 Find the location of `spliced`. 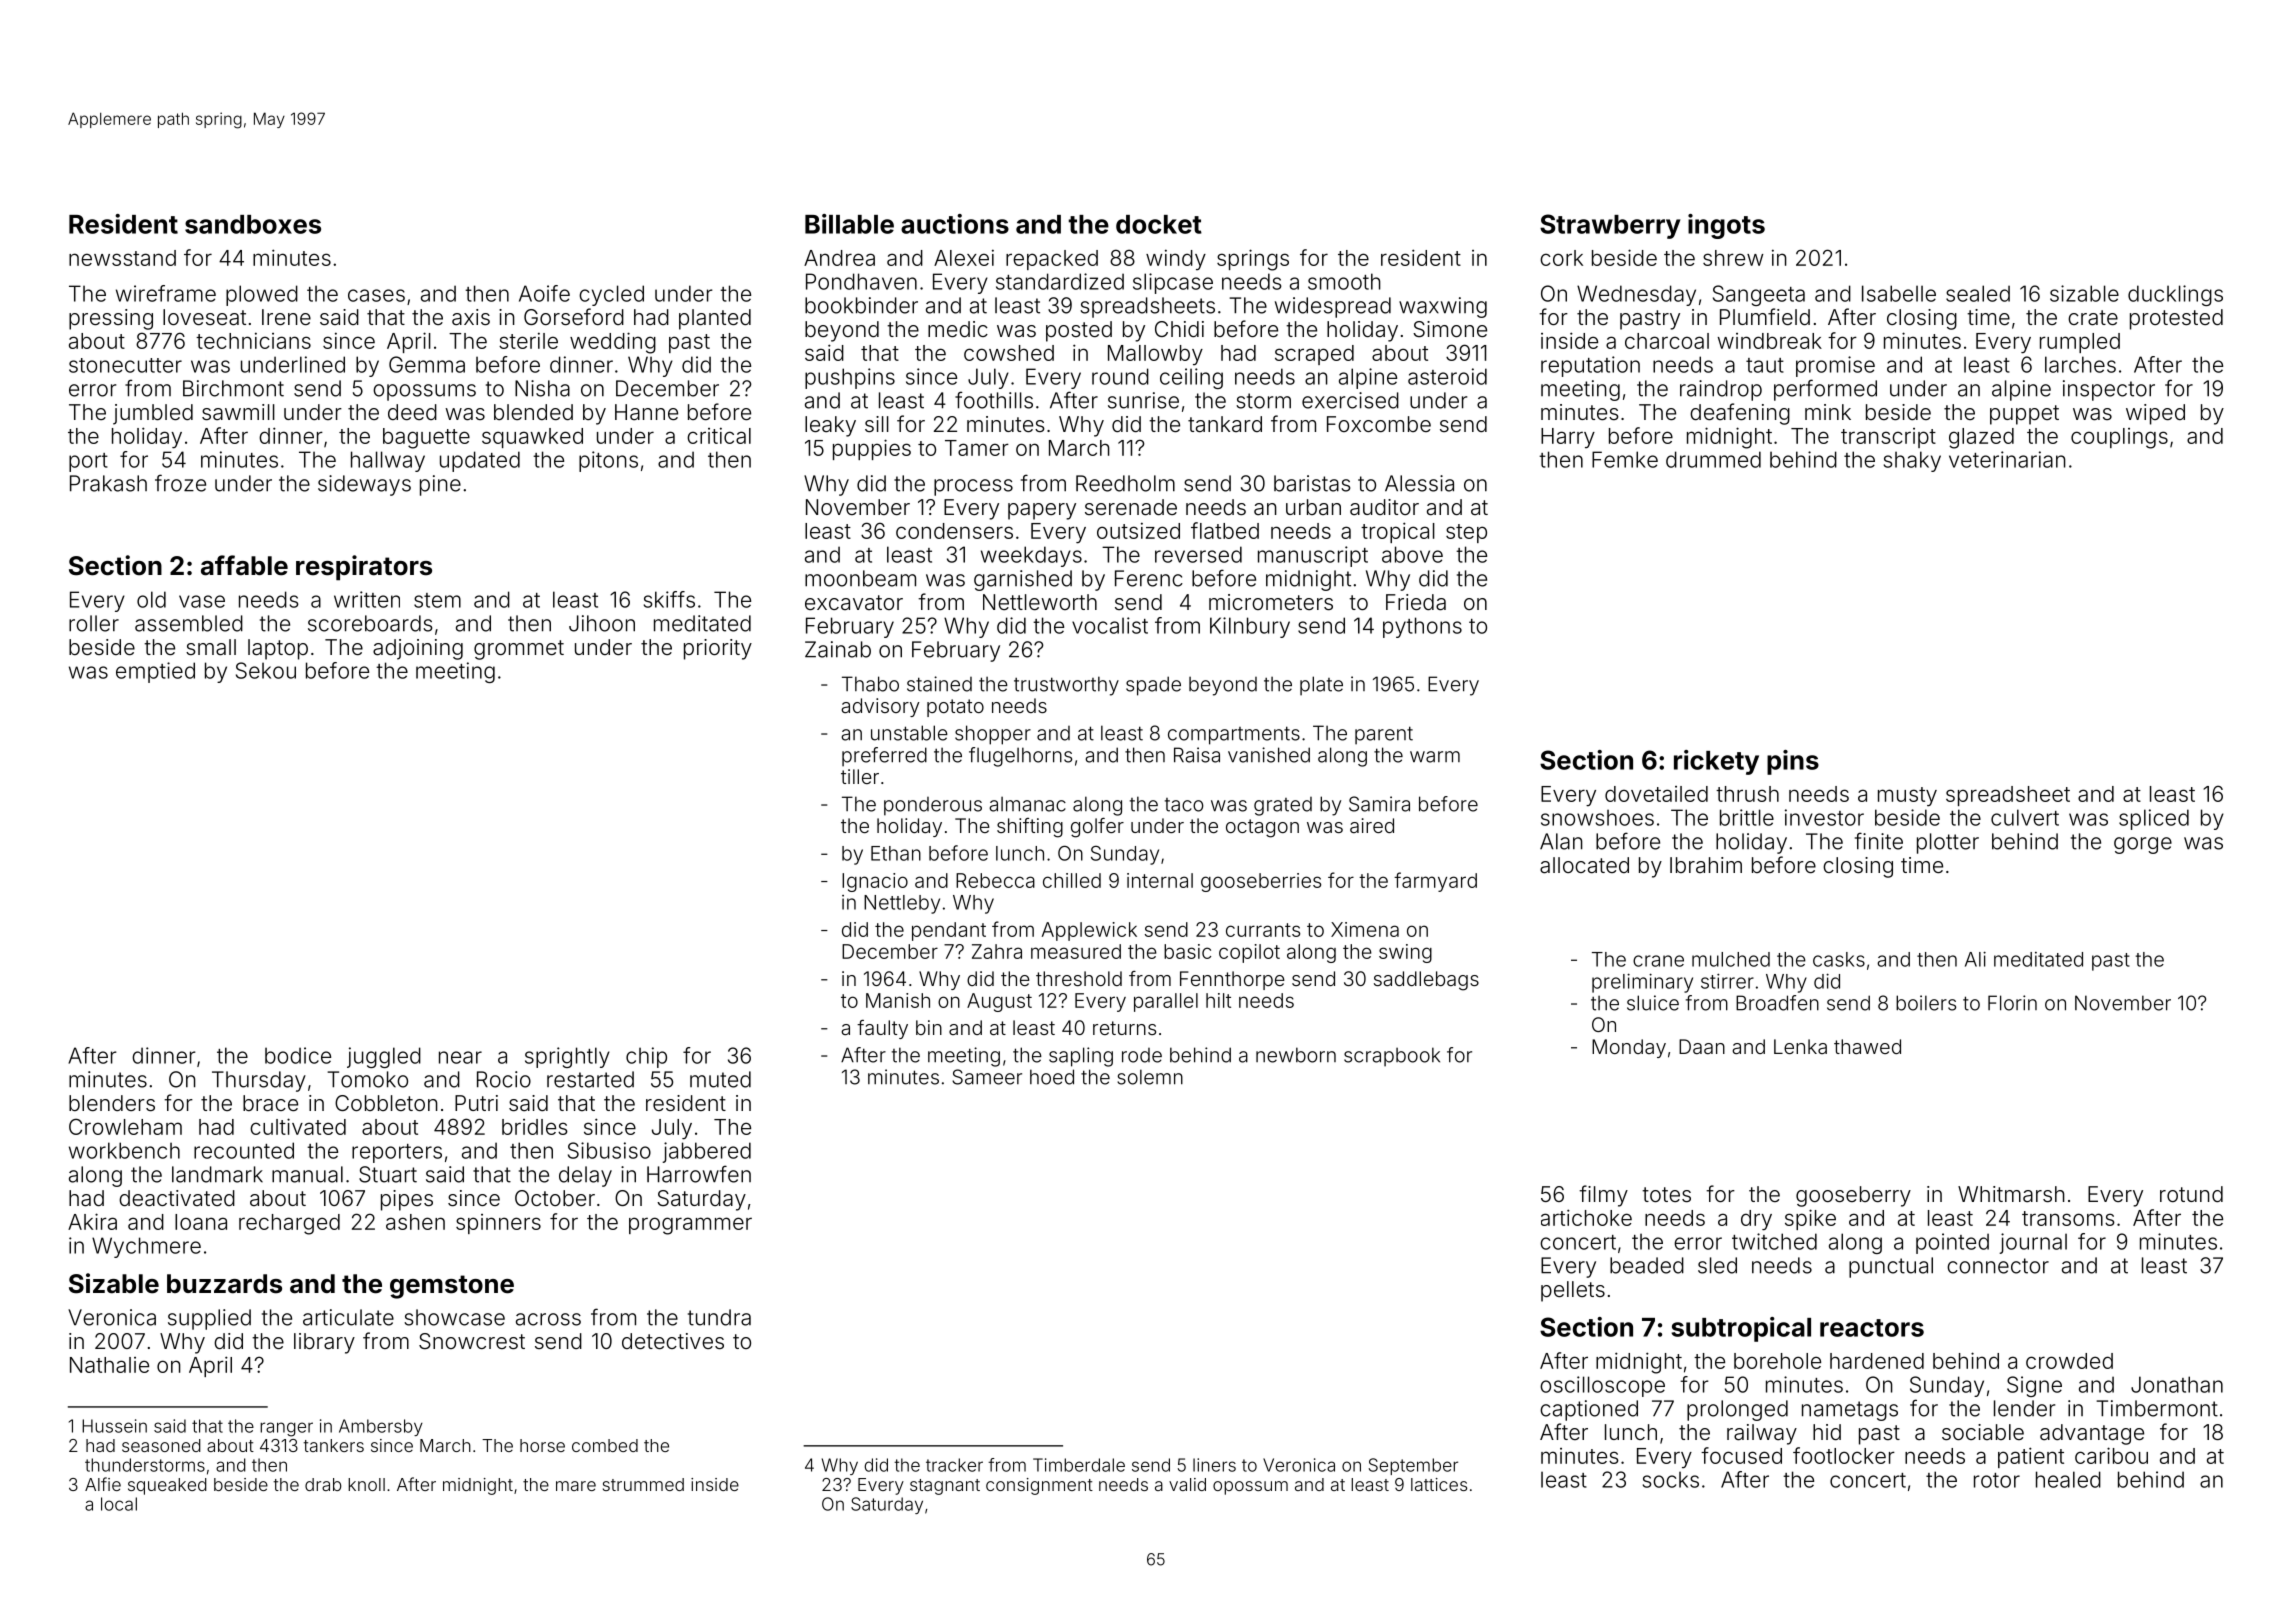

spliced is located at coordinates (2154, 819).
